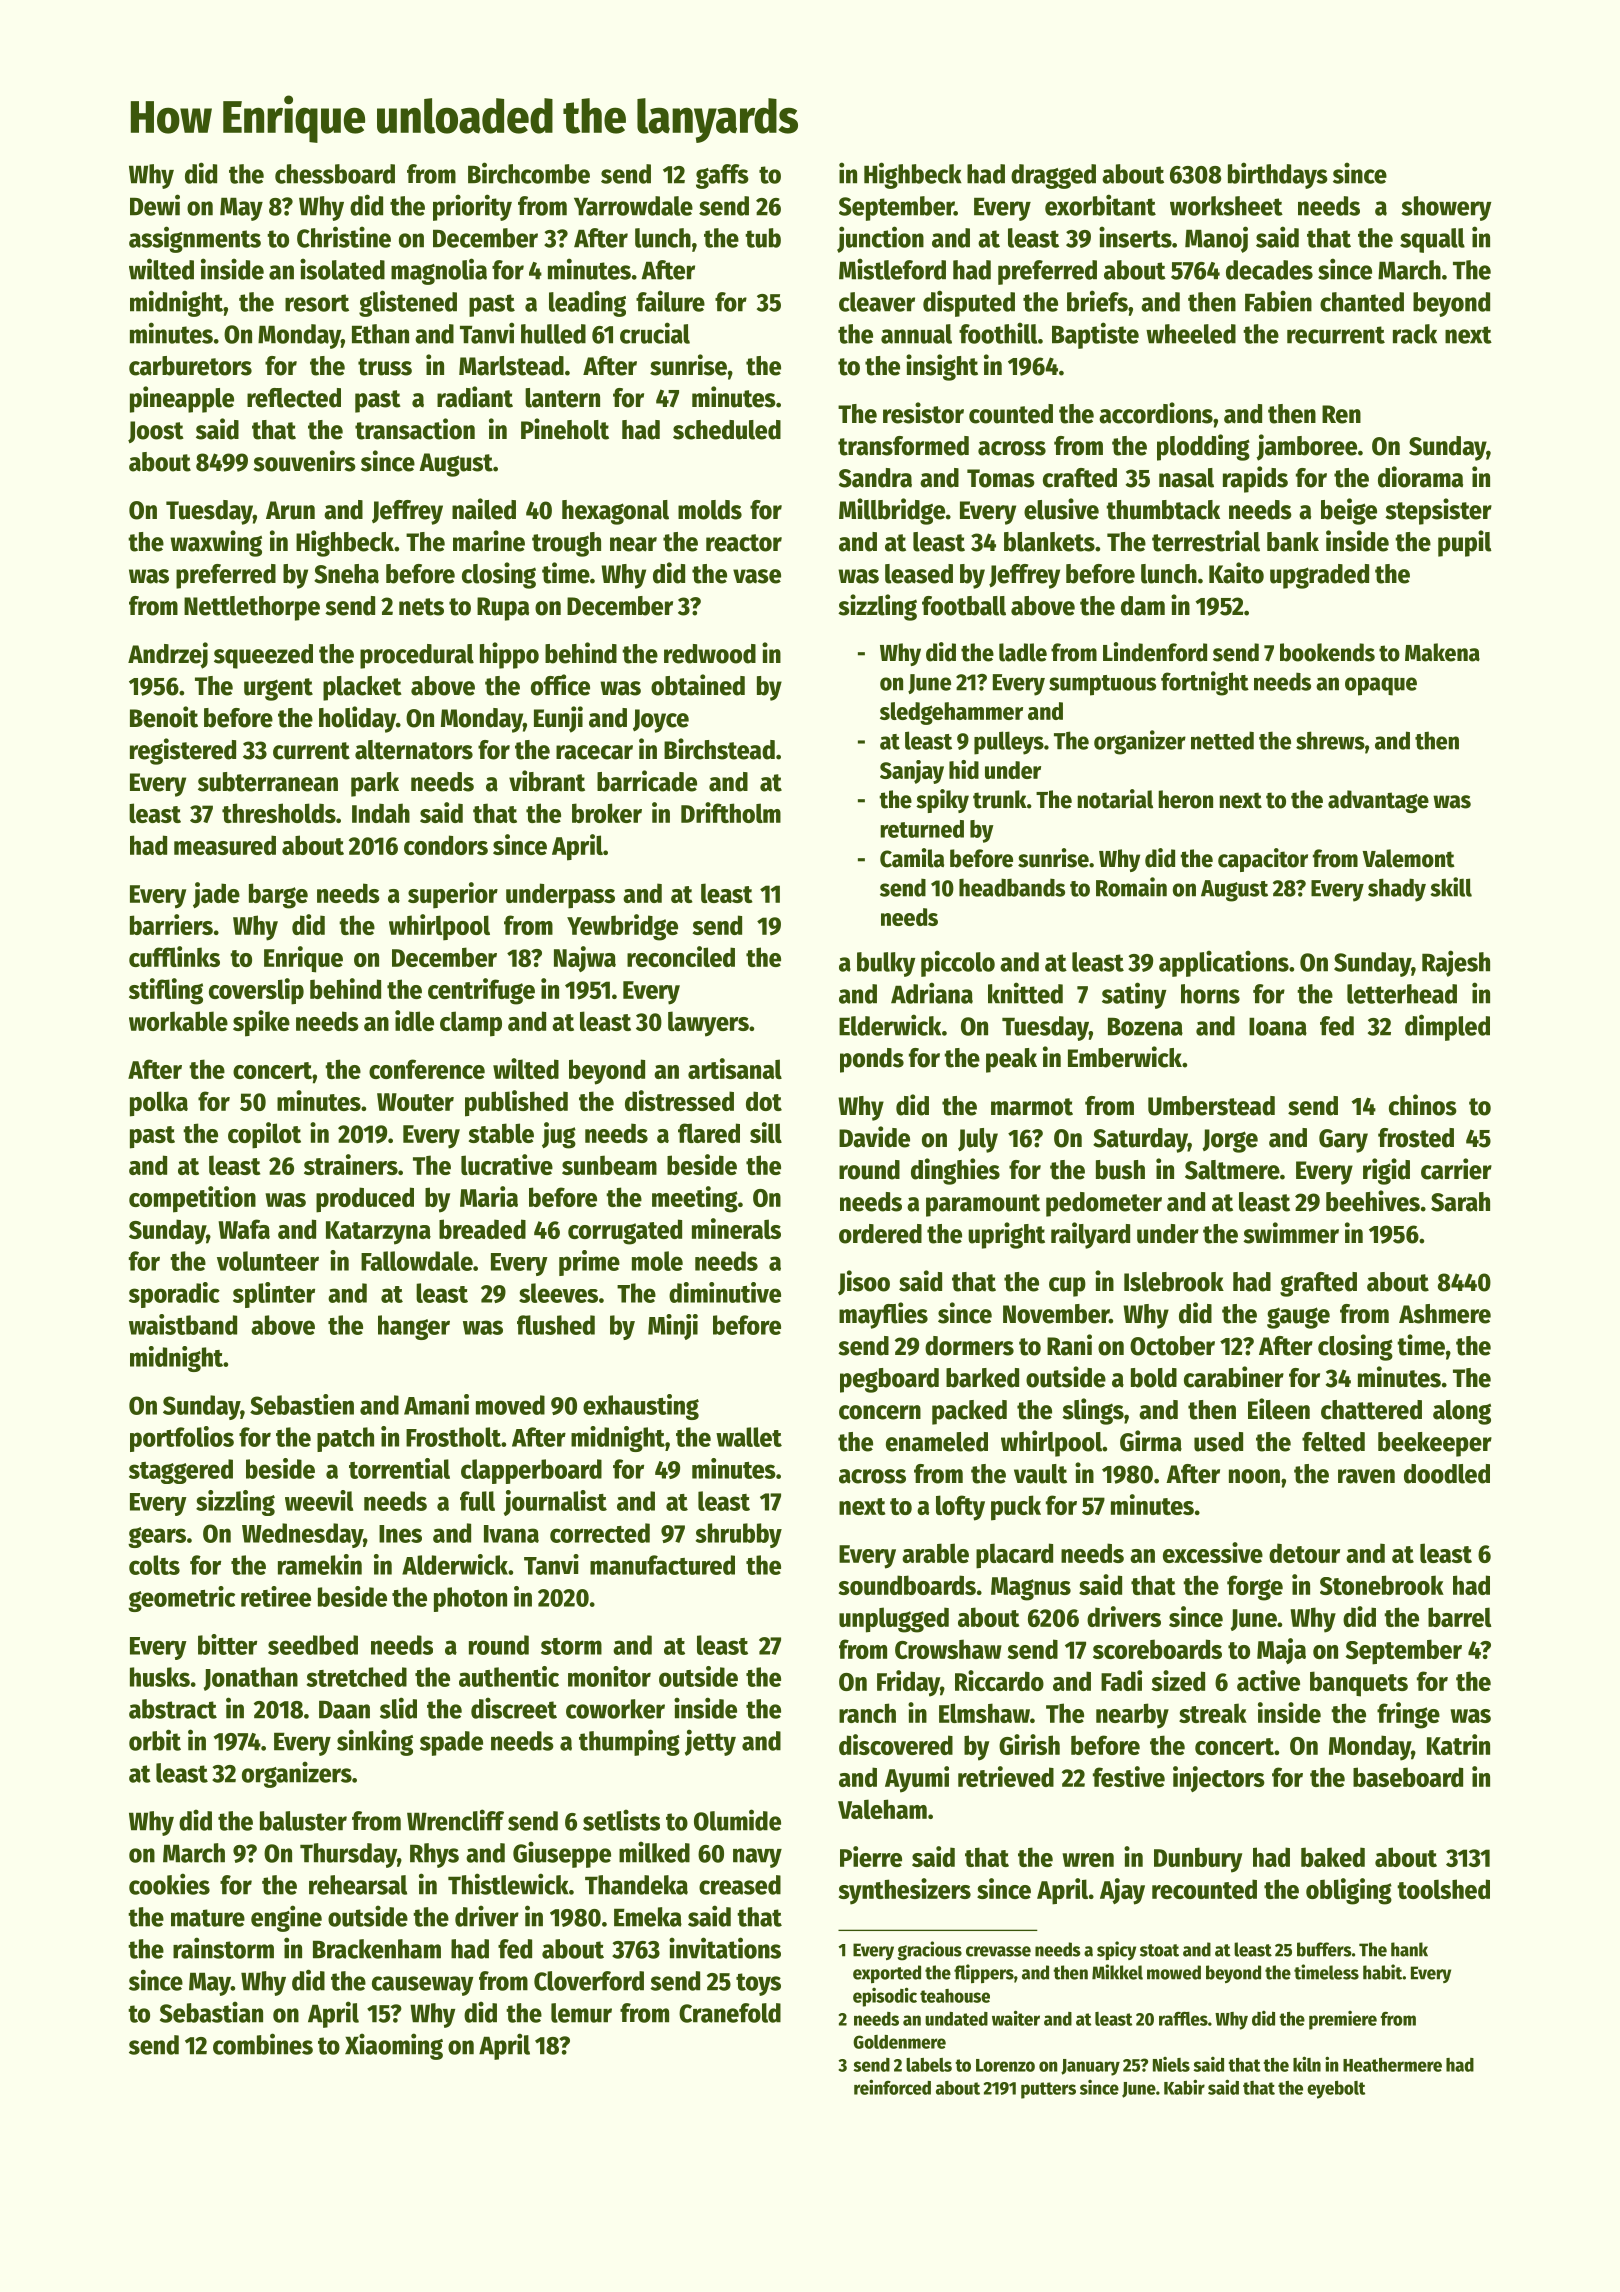  Describe the element at coordinates (394, 2046) in the screenshot. I see `Xiaoming` at that location.
